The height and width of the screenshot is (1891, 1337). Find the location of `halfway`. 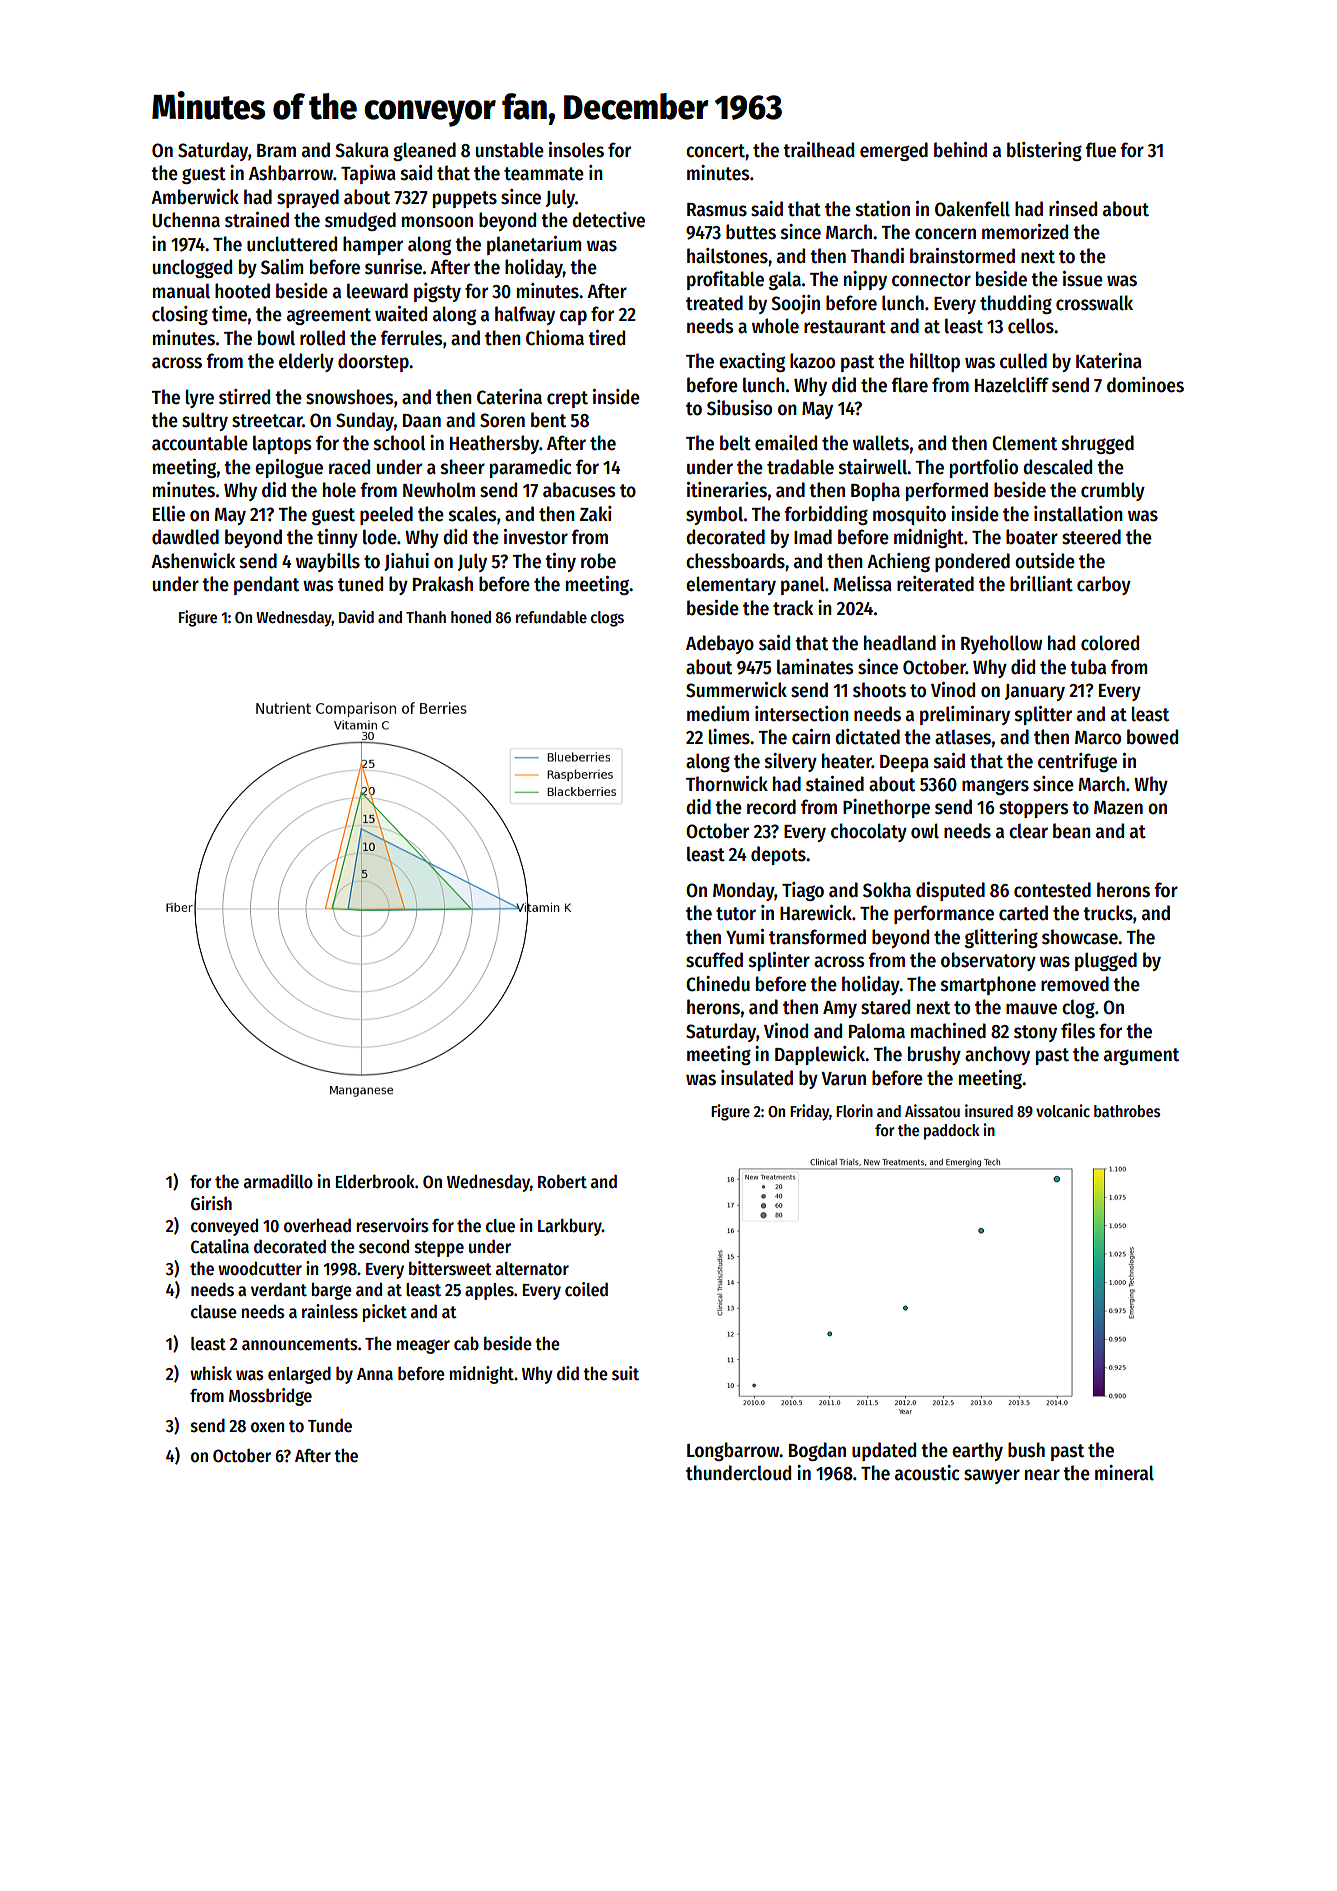

halfway is located at coordinates (525, 315).
